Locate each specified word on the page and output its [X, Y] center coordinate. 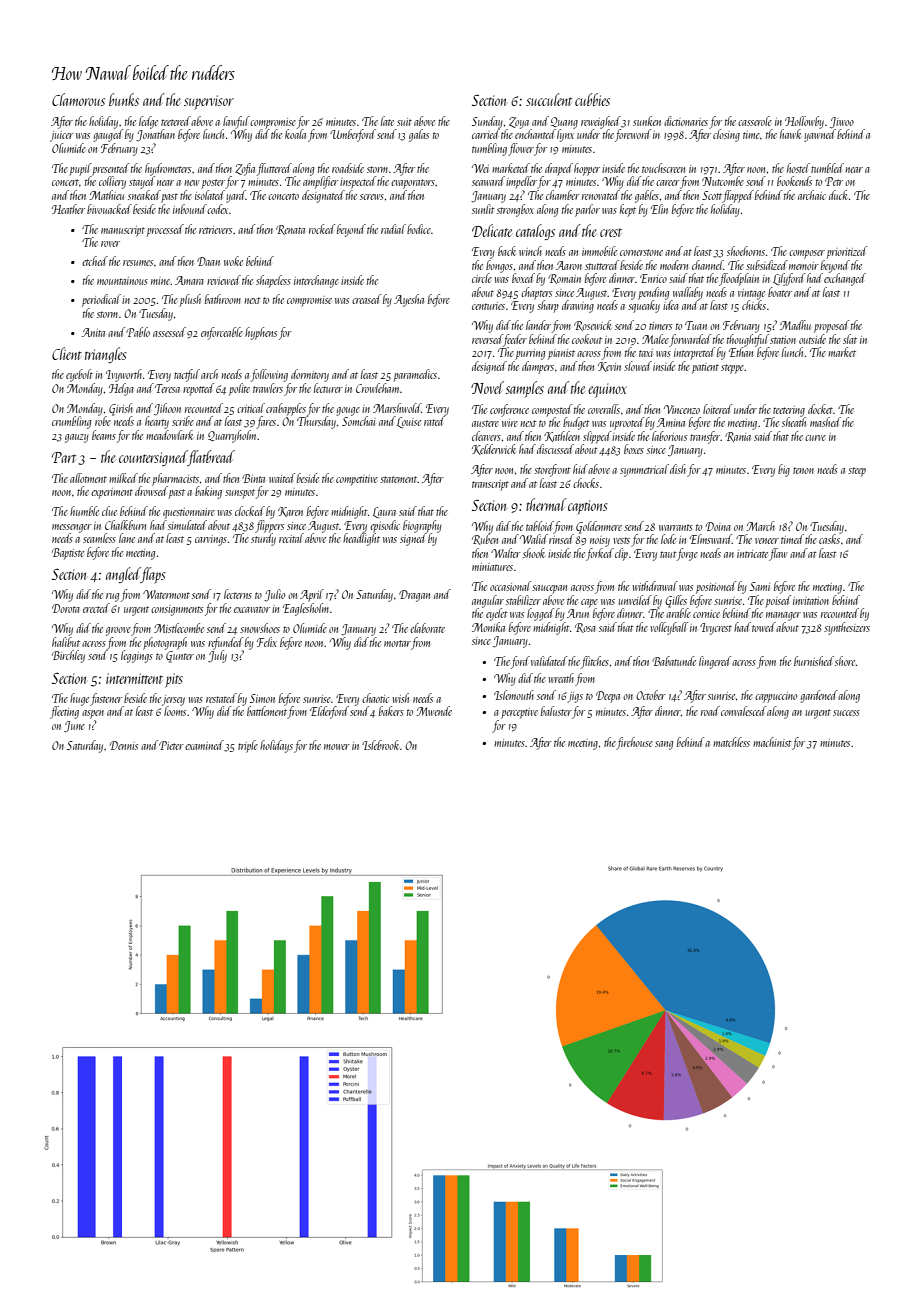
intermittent [134, 678]
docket [820, 409]
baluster [556, 711]
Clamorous [78, 99]
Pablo [138, 332]
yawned [820, 135]
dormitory [310, 375]
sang [664, 745]
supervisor [209, 102]
